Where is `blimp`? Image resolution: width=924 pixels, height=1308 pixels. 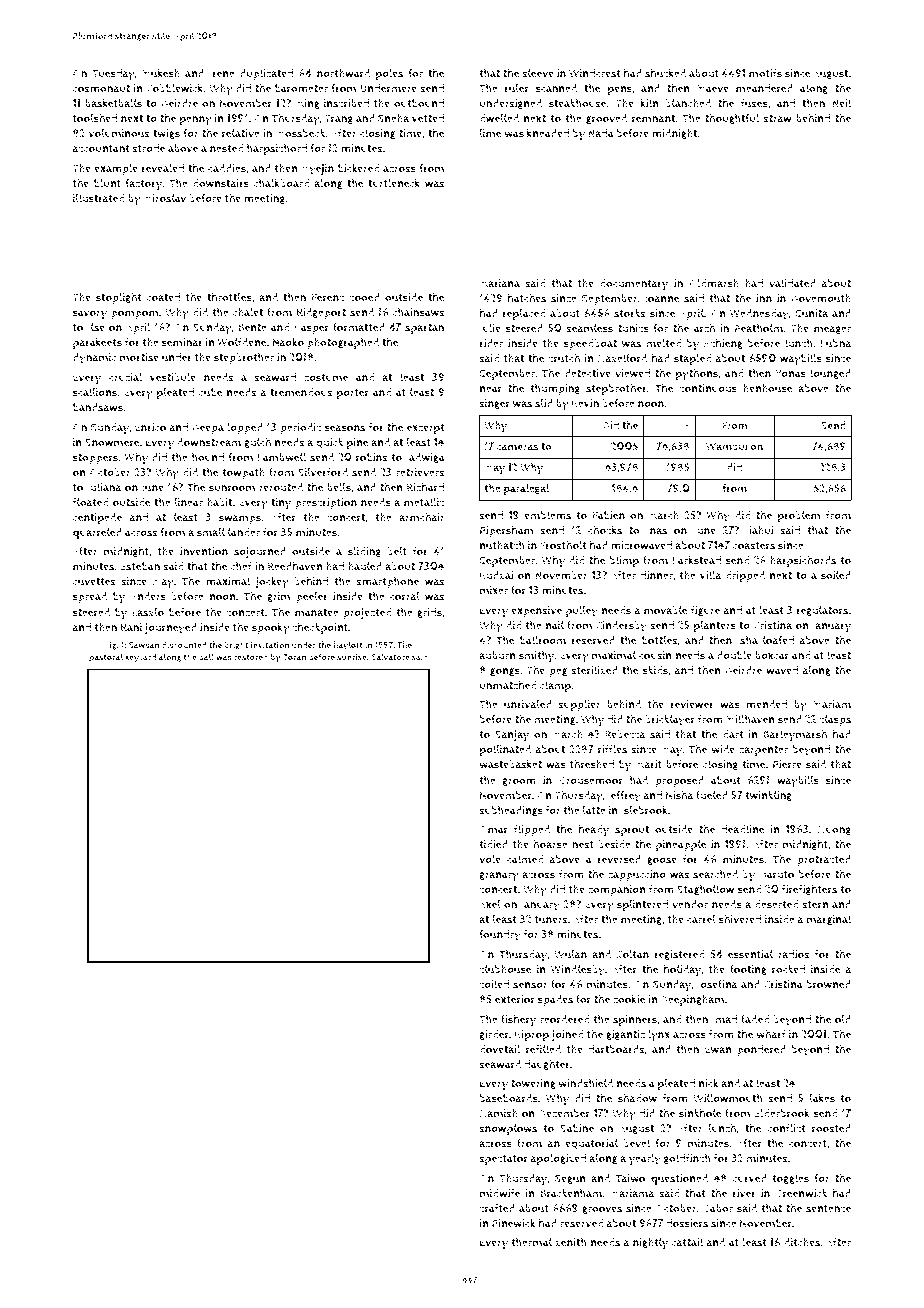 blimp is located at coordinates (624, 561).
